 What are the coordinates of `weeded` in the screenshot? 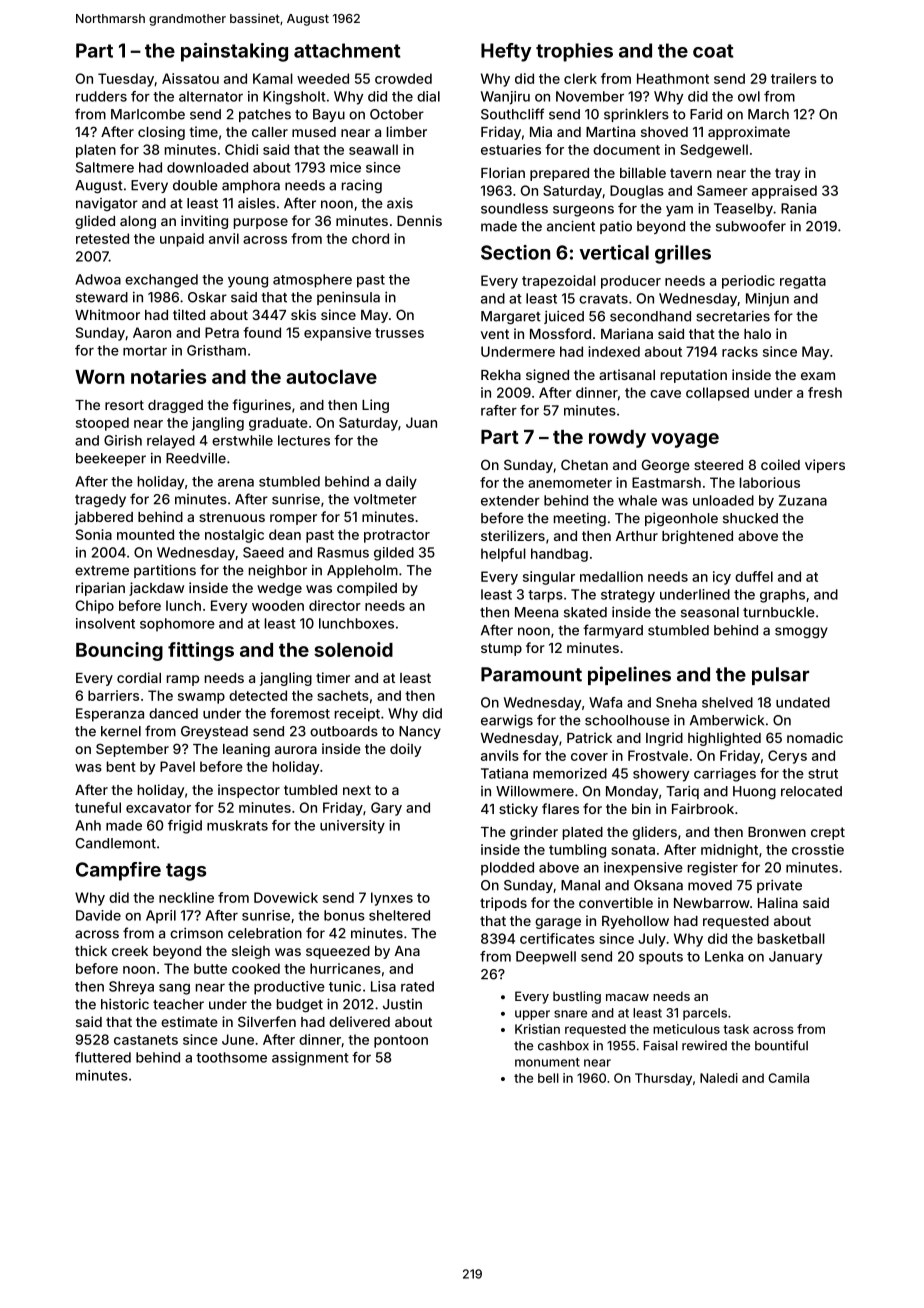 It's located at (323, 78).
